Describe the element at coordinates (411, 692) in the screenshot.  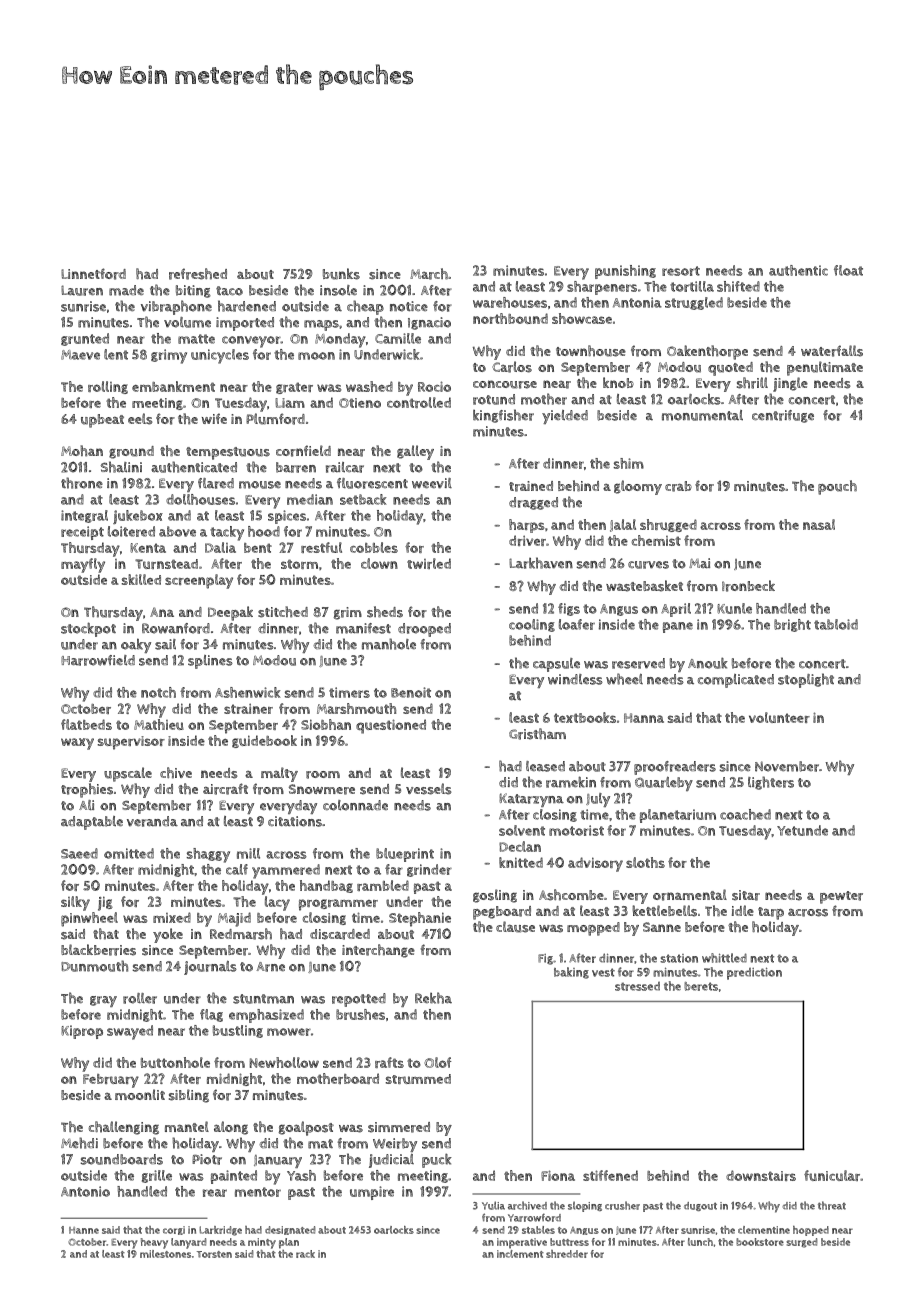
I see `Benoit` at that location.
